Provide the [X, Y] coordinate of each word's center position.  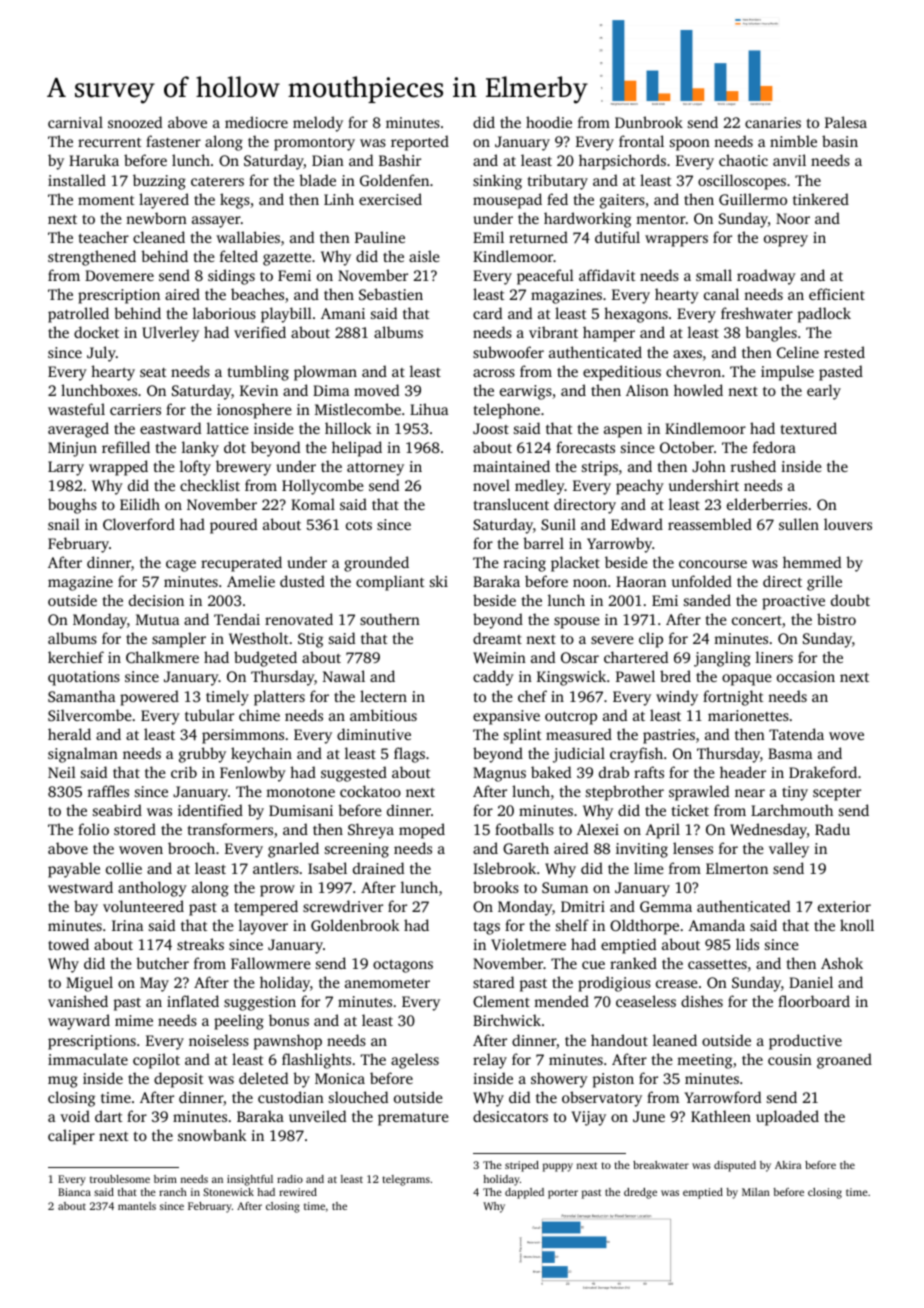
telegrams [406, 1180]
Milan [756, 1192]
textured [809, 428]
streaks [200, 944]
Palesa [846, 122]
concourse [713, 564]
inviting [642, 850]
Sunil [558, 524]
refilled [126, 447]
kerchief [76, 657]
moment [106, 200]
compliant [390, 583]
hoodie [549, 122]
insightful [250, 1180]
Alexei [598, 829]
